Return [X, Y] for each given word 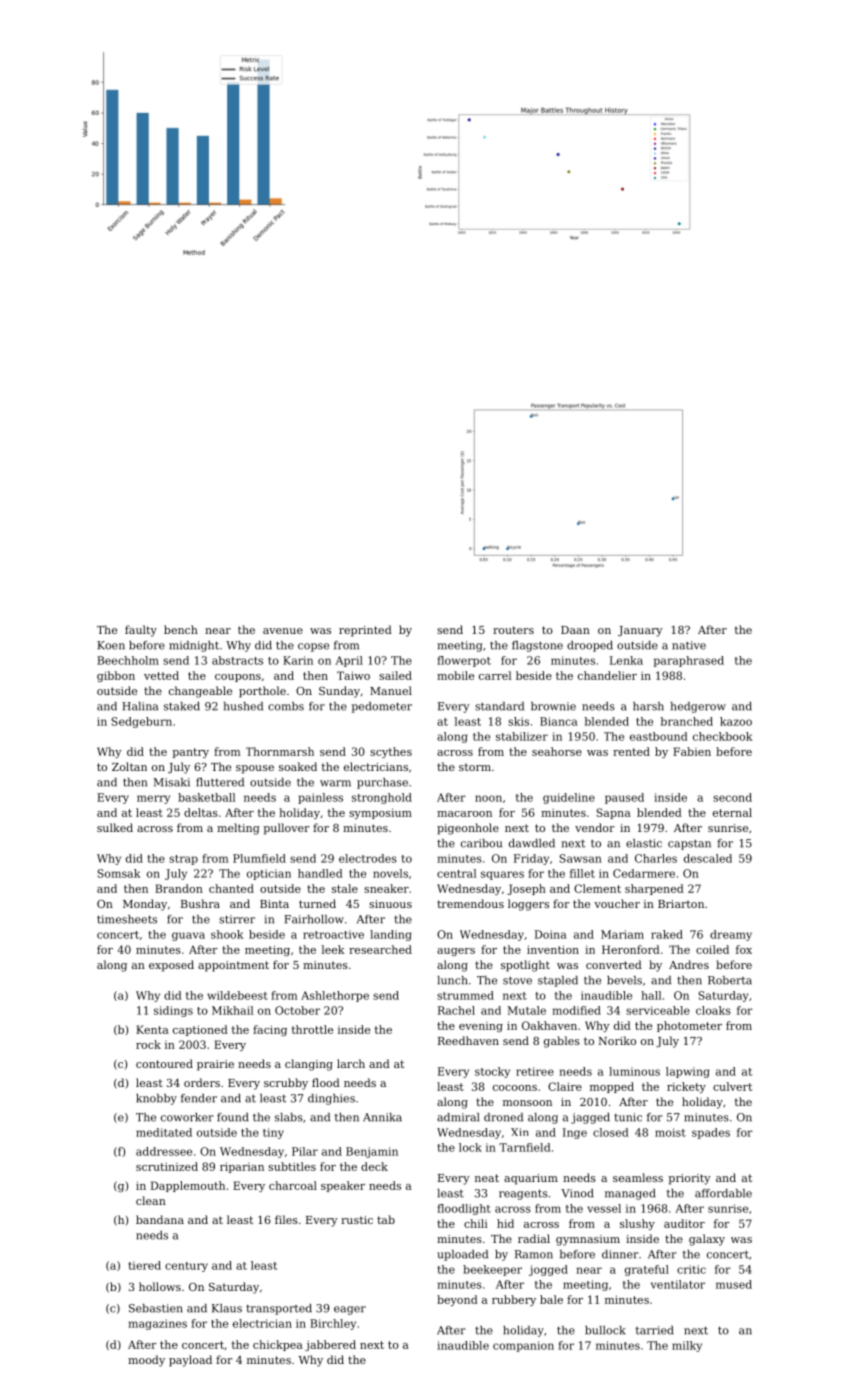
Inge [575, 1133]
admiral [458, 1117]
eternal [732, 812]
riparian [242, 1167]
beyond [457, 1300]
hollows [160, 1286]
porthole [262, 692]
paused [624, 798]
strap [183, 860]
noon [488, 798]
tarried [655, 1330]
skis [518, 721]
